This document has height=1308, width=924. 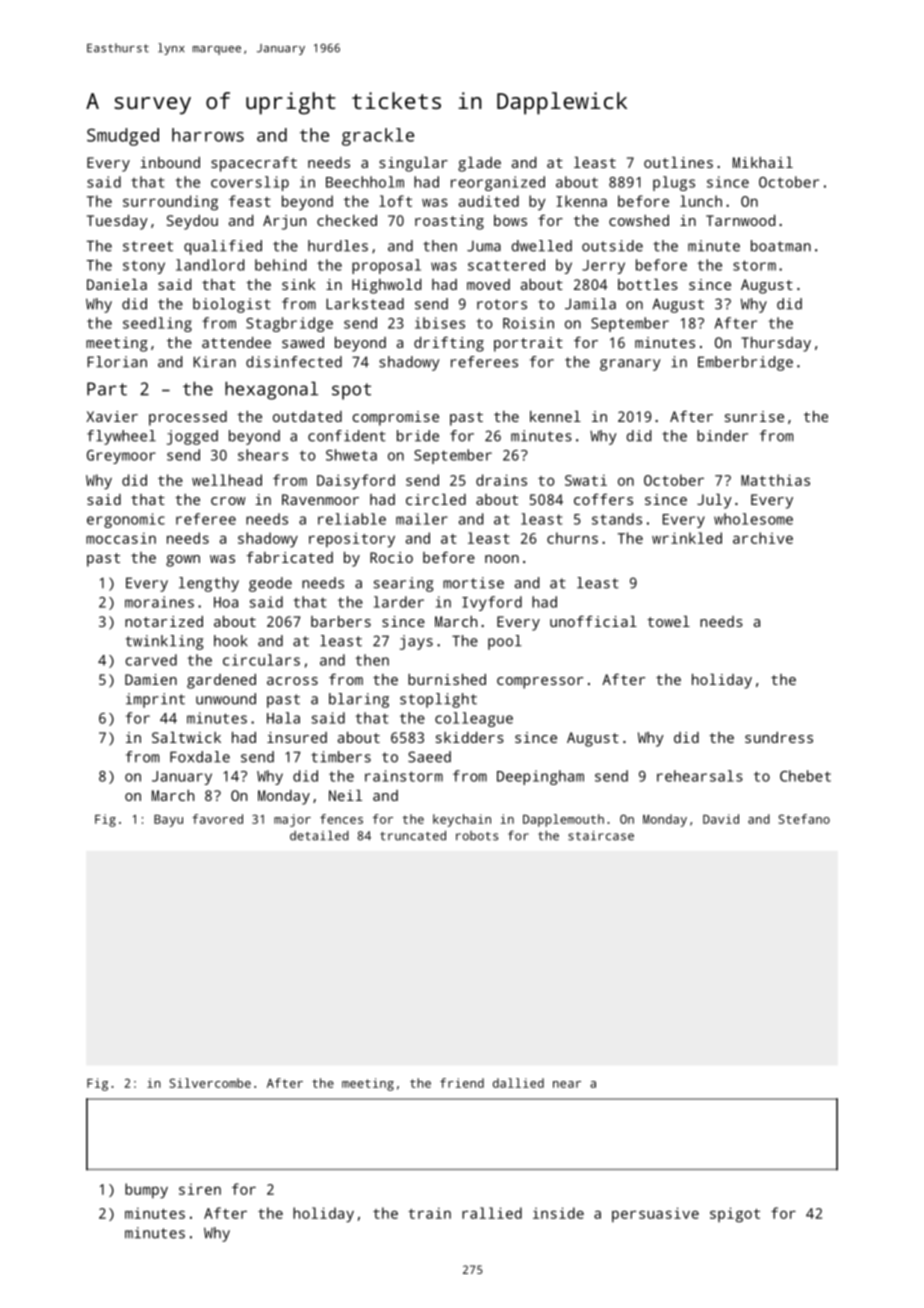 I want to click on plugs, so click(x=674, y=183).
